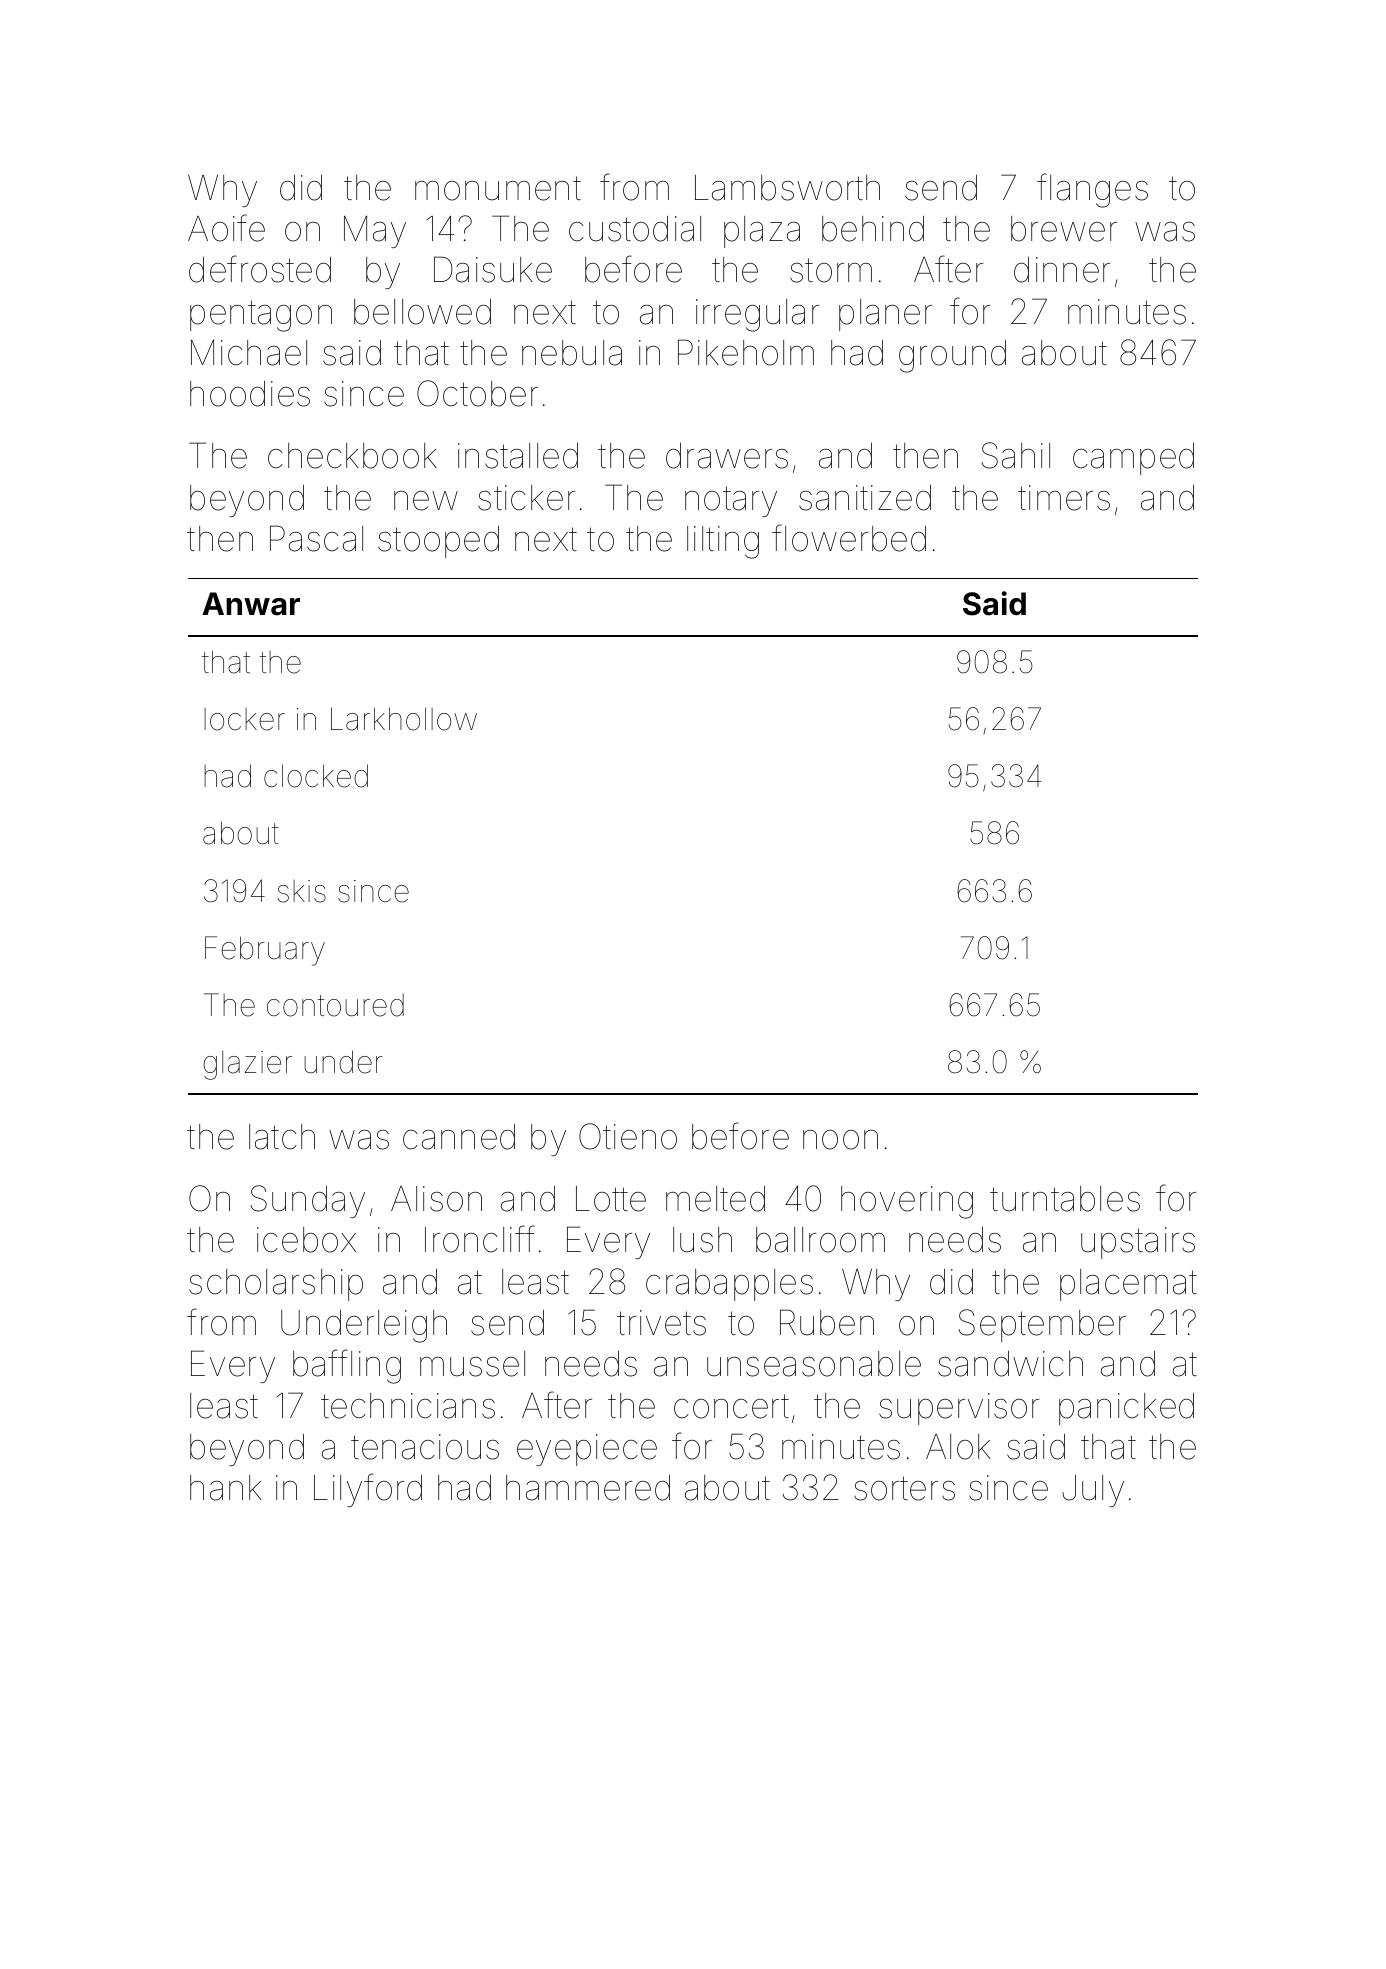 The image size is (1386, 1969). What do you see at coordinates (375, 231) in the document?
I see `May` at bounding box center [375, 231].
